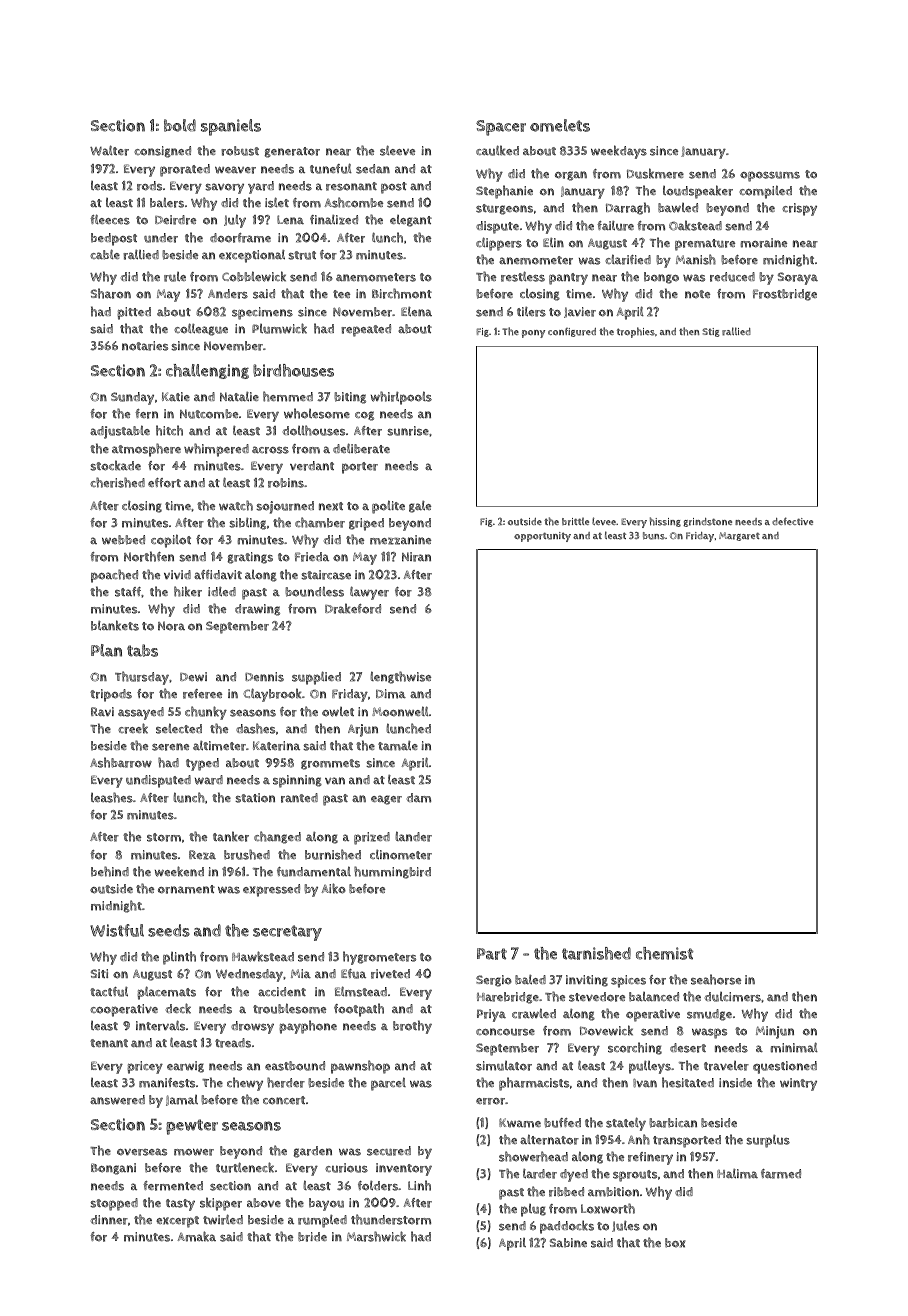 The height and width of the screenshot is (1316, 908). I want to click on opossums, so click(770, 176).
